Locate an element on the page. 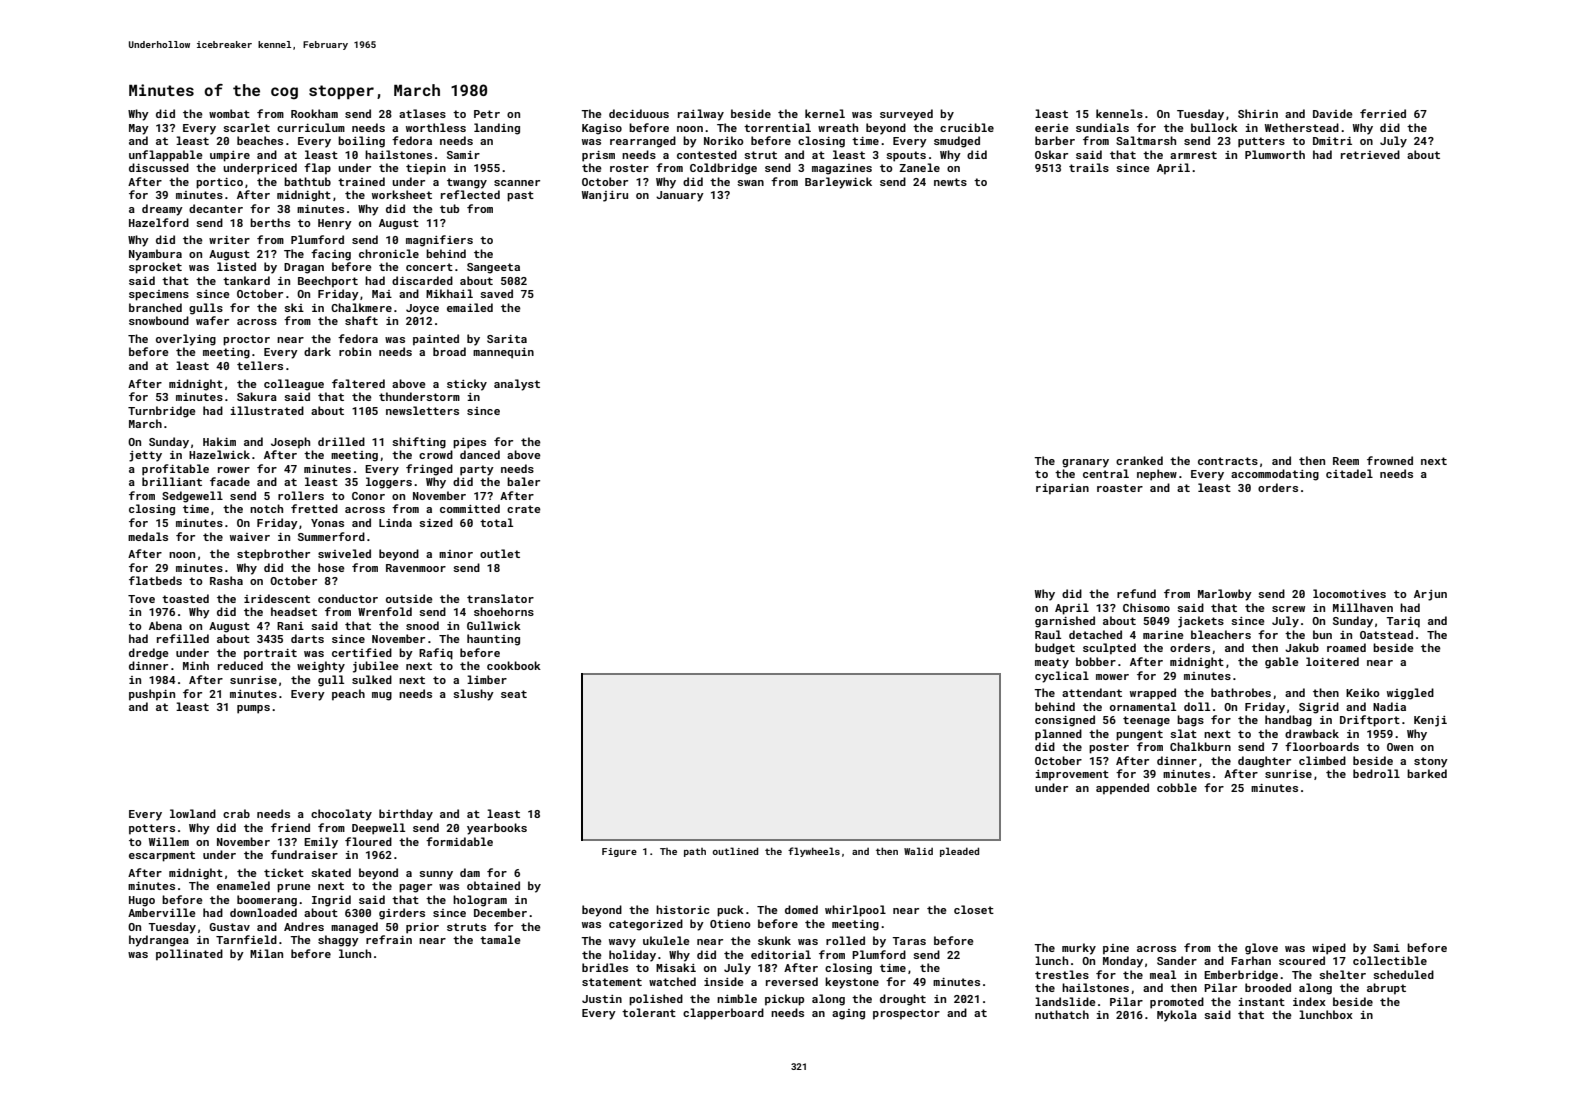  Walid is located at coordinates (918, 851).
